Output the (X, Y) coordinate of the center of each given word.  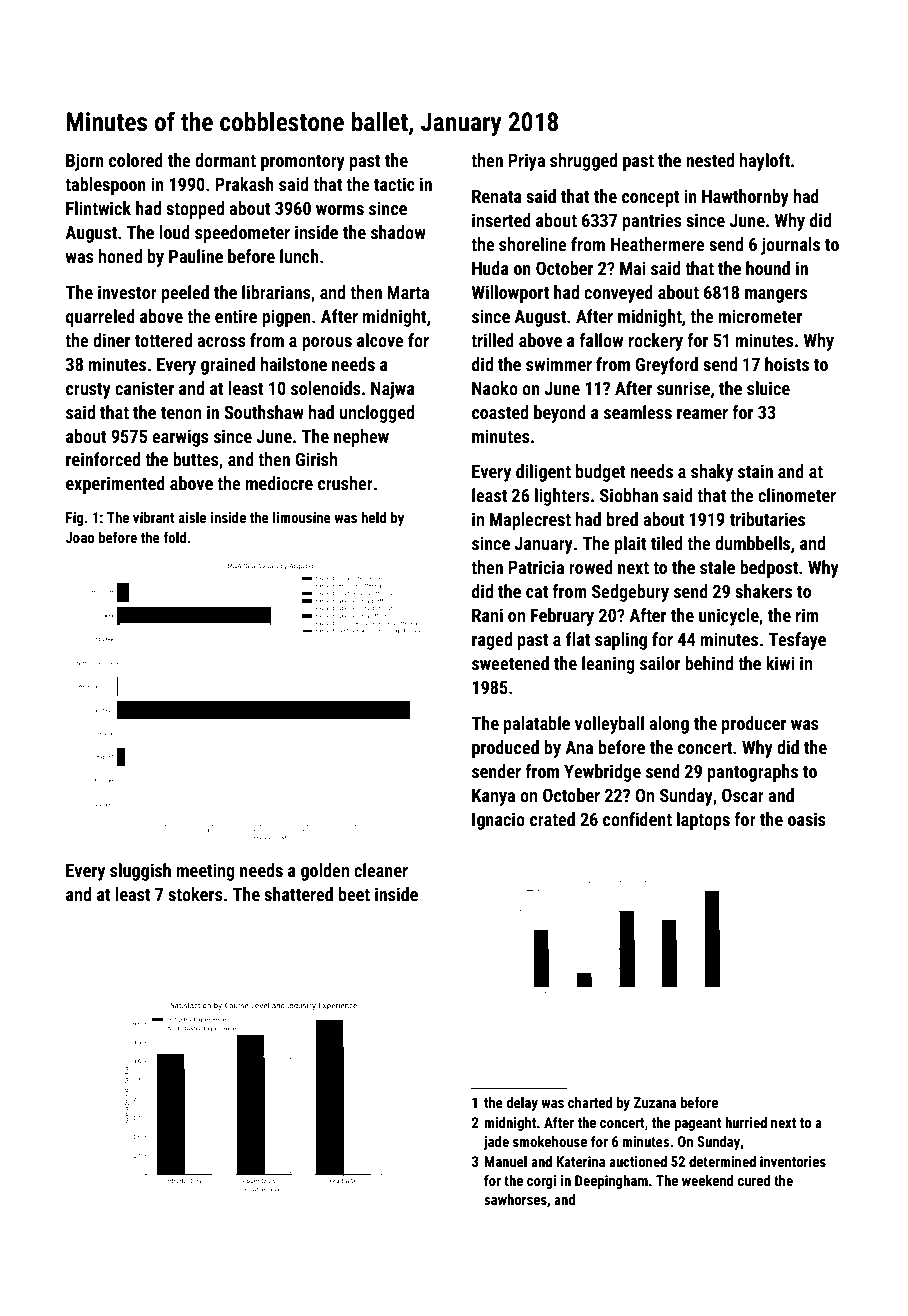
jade (496, 1143)
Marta (408, 292)
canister (144, 388)
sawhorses (515, 1199)
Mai (633, 268)
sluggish (140, 872)
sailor (660, 663)
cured (754, 1180)
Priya (526, 162)
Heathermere (658, 244)
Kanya (493, 797)
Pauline (196, 256)
